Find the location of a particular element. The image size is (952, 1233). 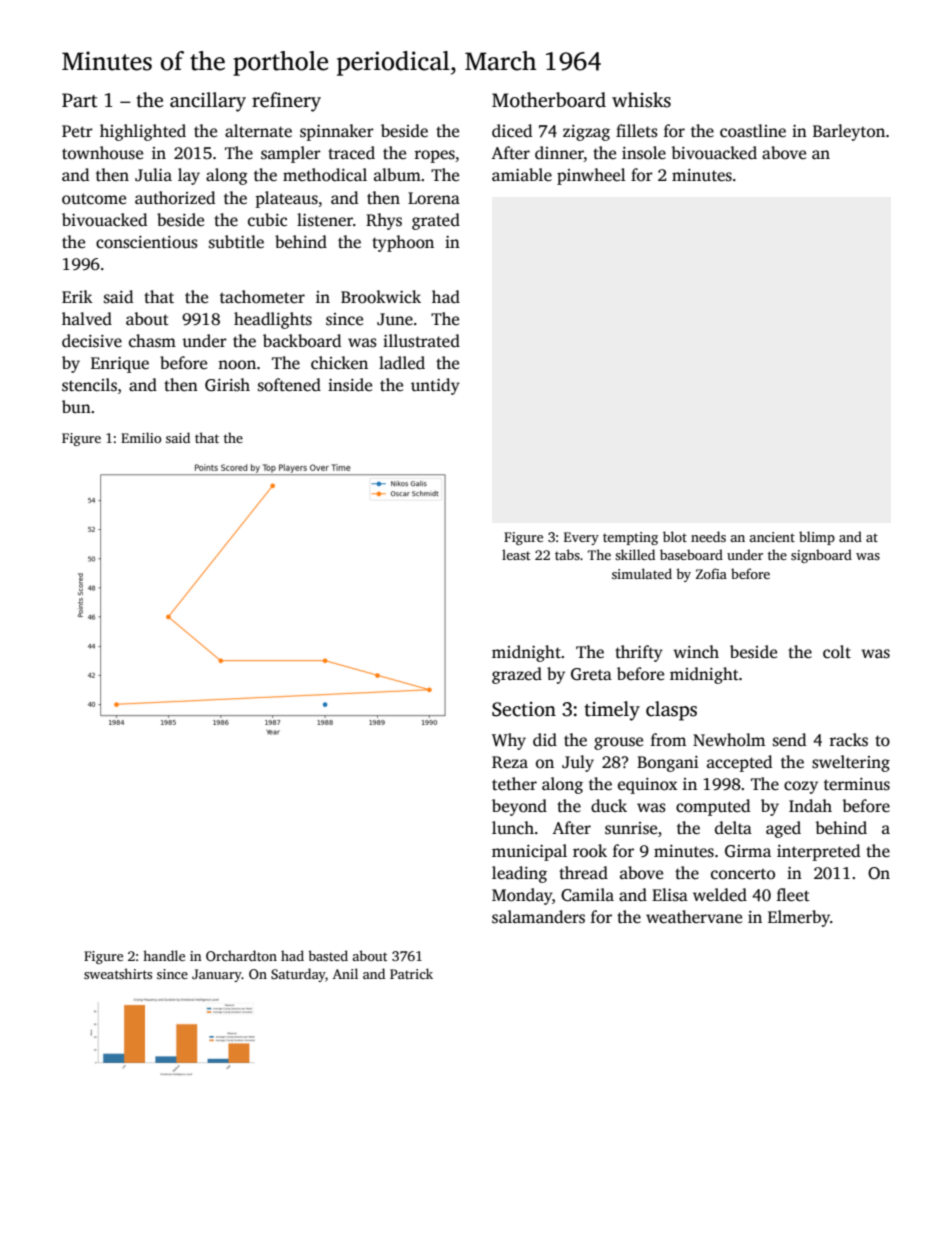

blimp is located at coordinates (817, 538).
